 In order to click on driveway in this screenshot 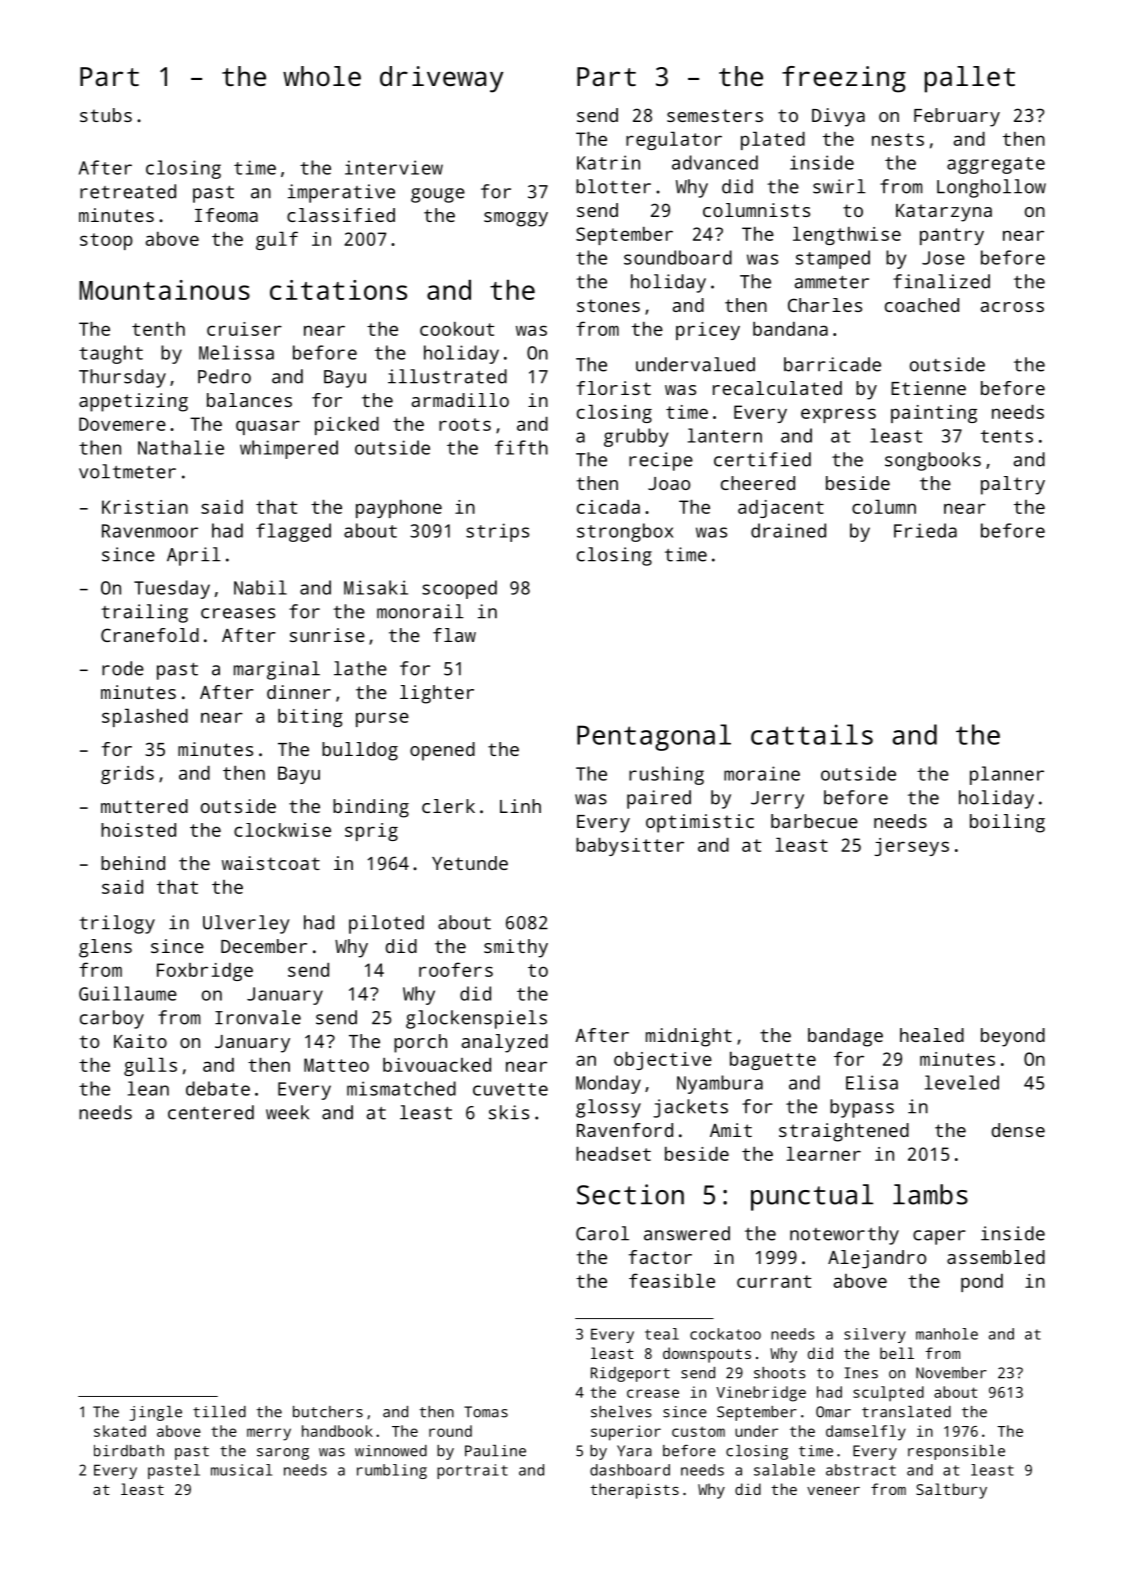, I will do `click(441, 79)`.
